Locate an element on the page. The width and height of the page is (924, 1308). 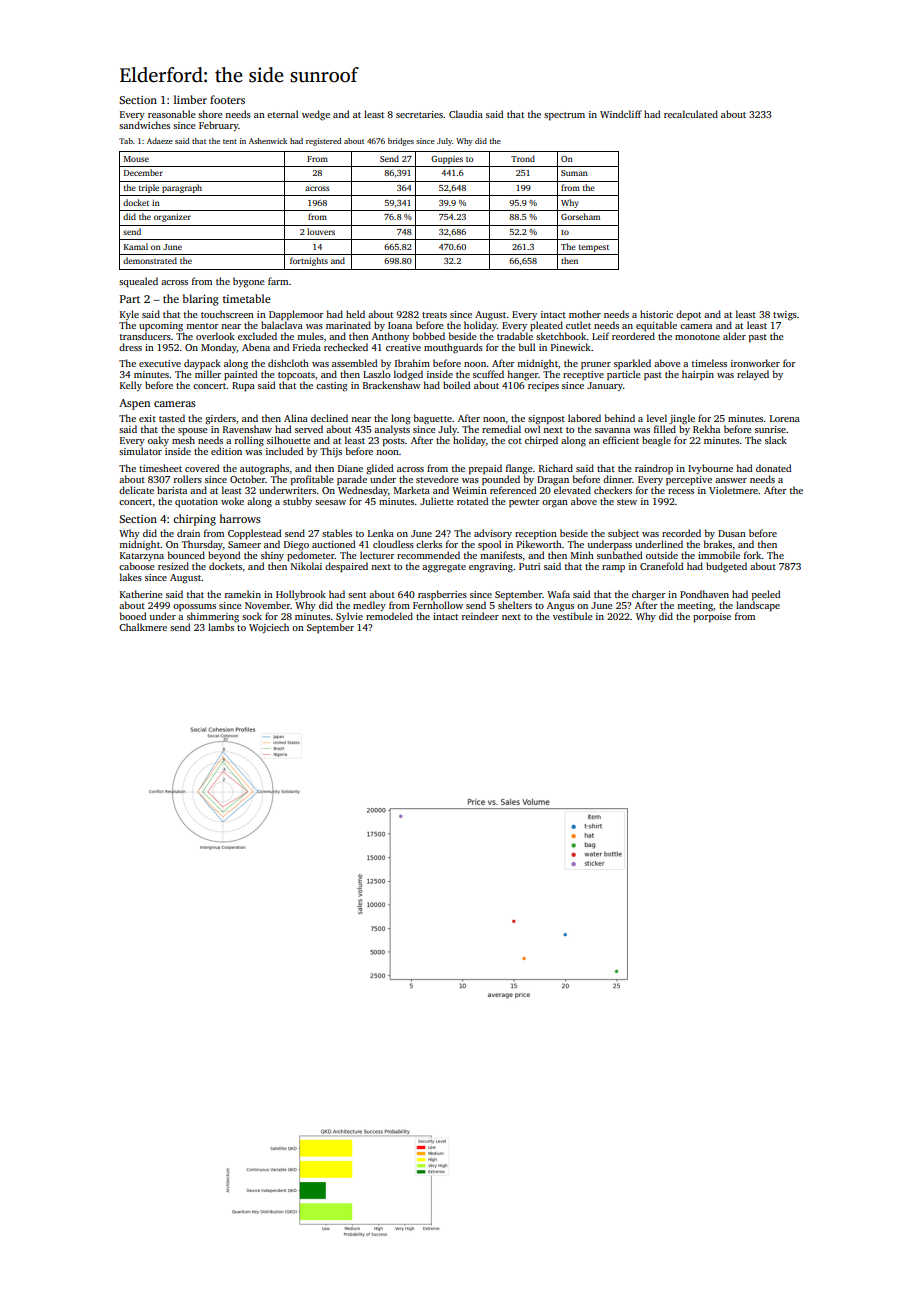
secretaries is located at coordinates (419, 114).
